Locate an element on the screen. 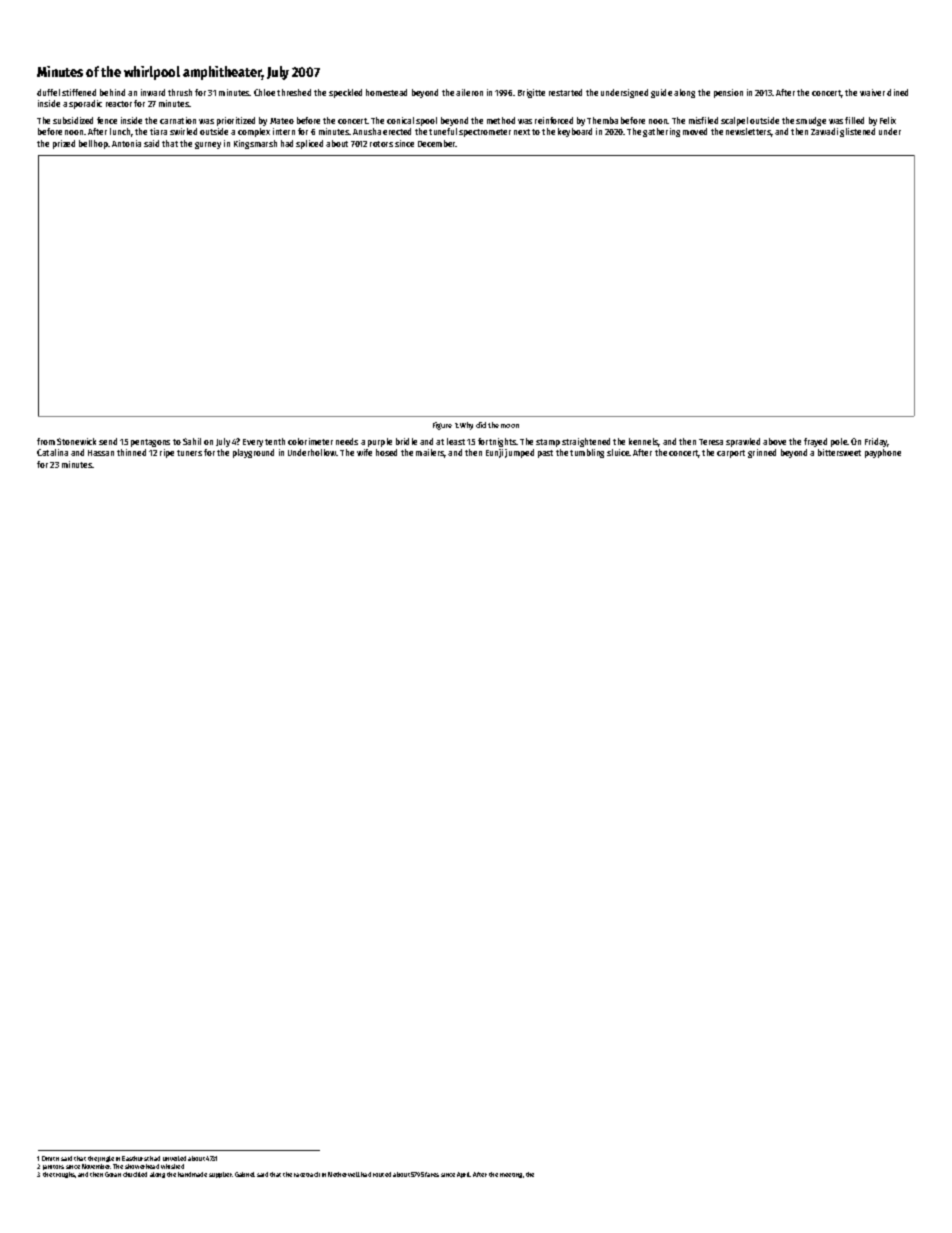  meeting is located at coordinates (511, 1175).
